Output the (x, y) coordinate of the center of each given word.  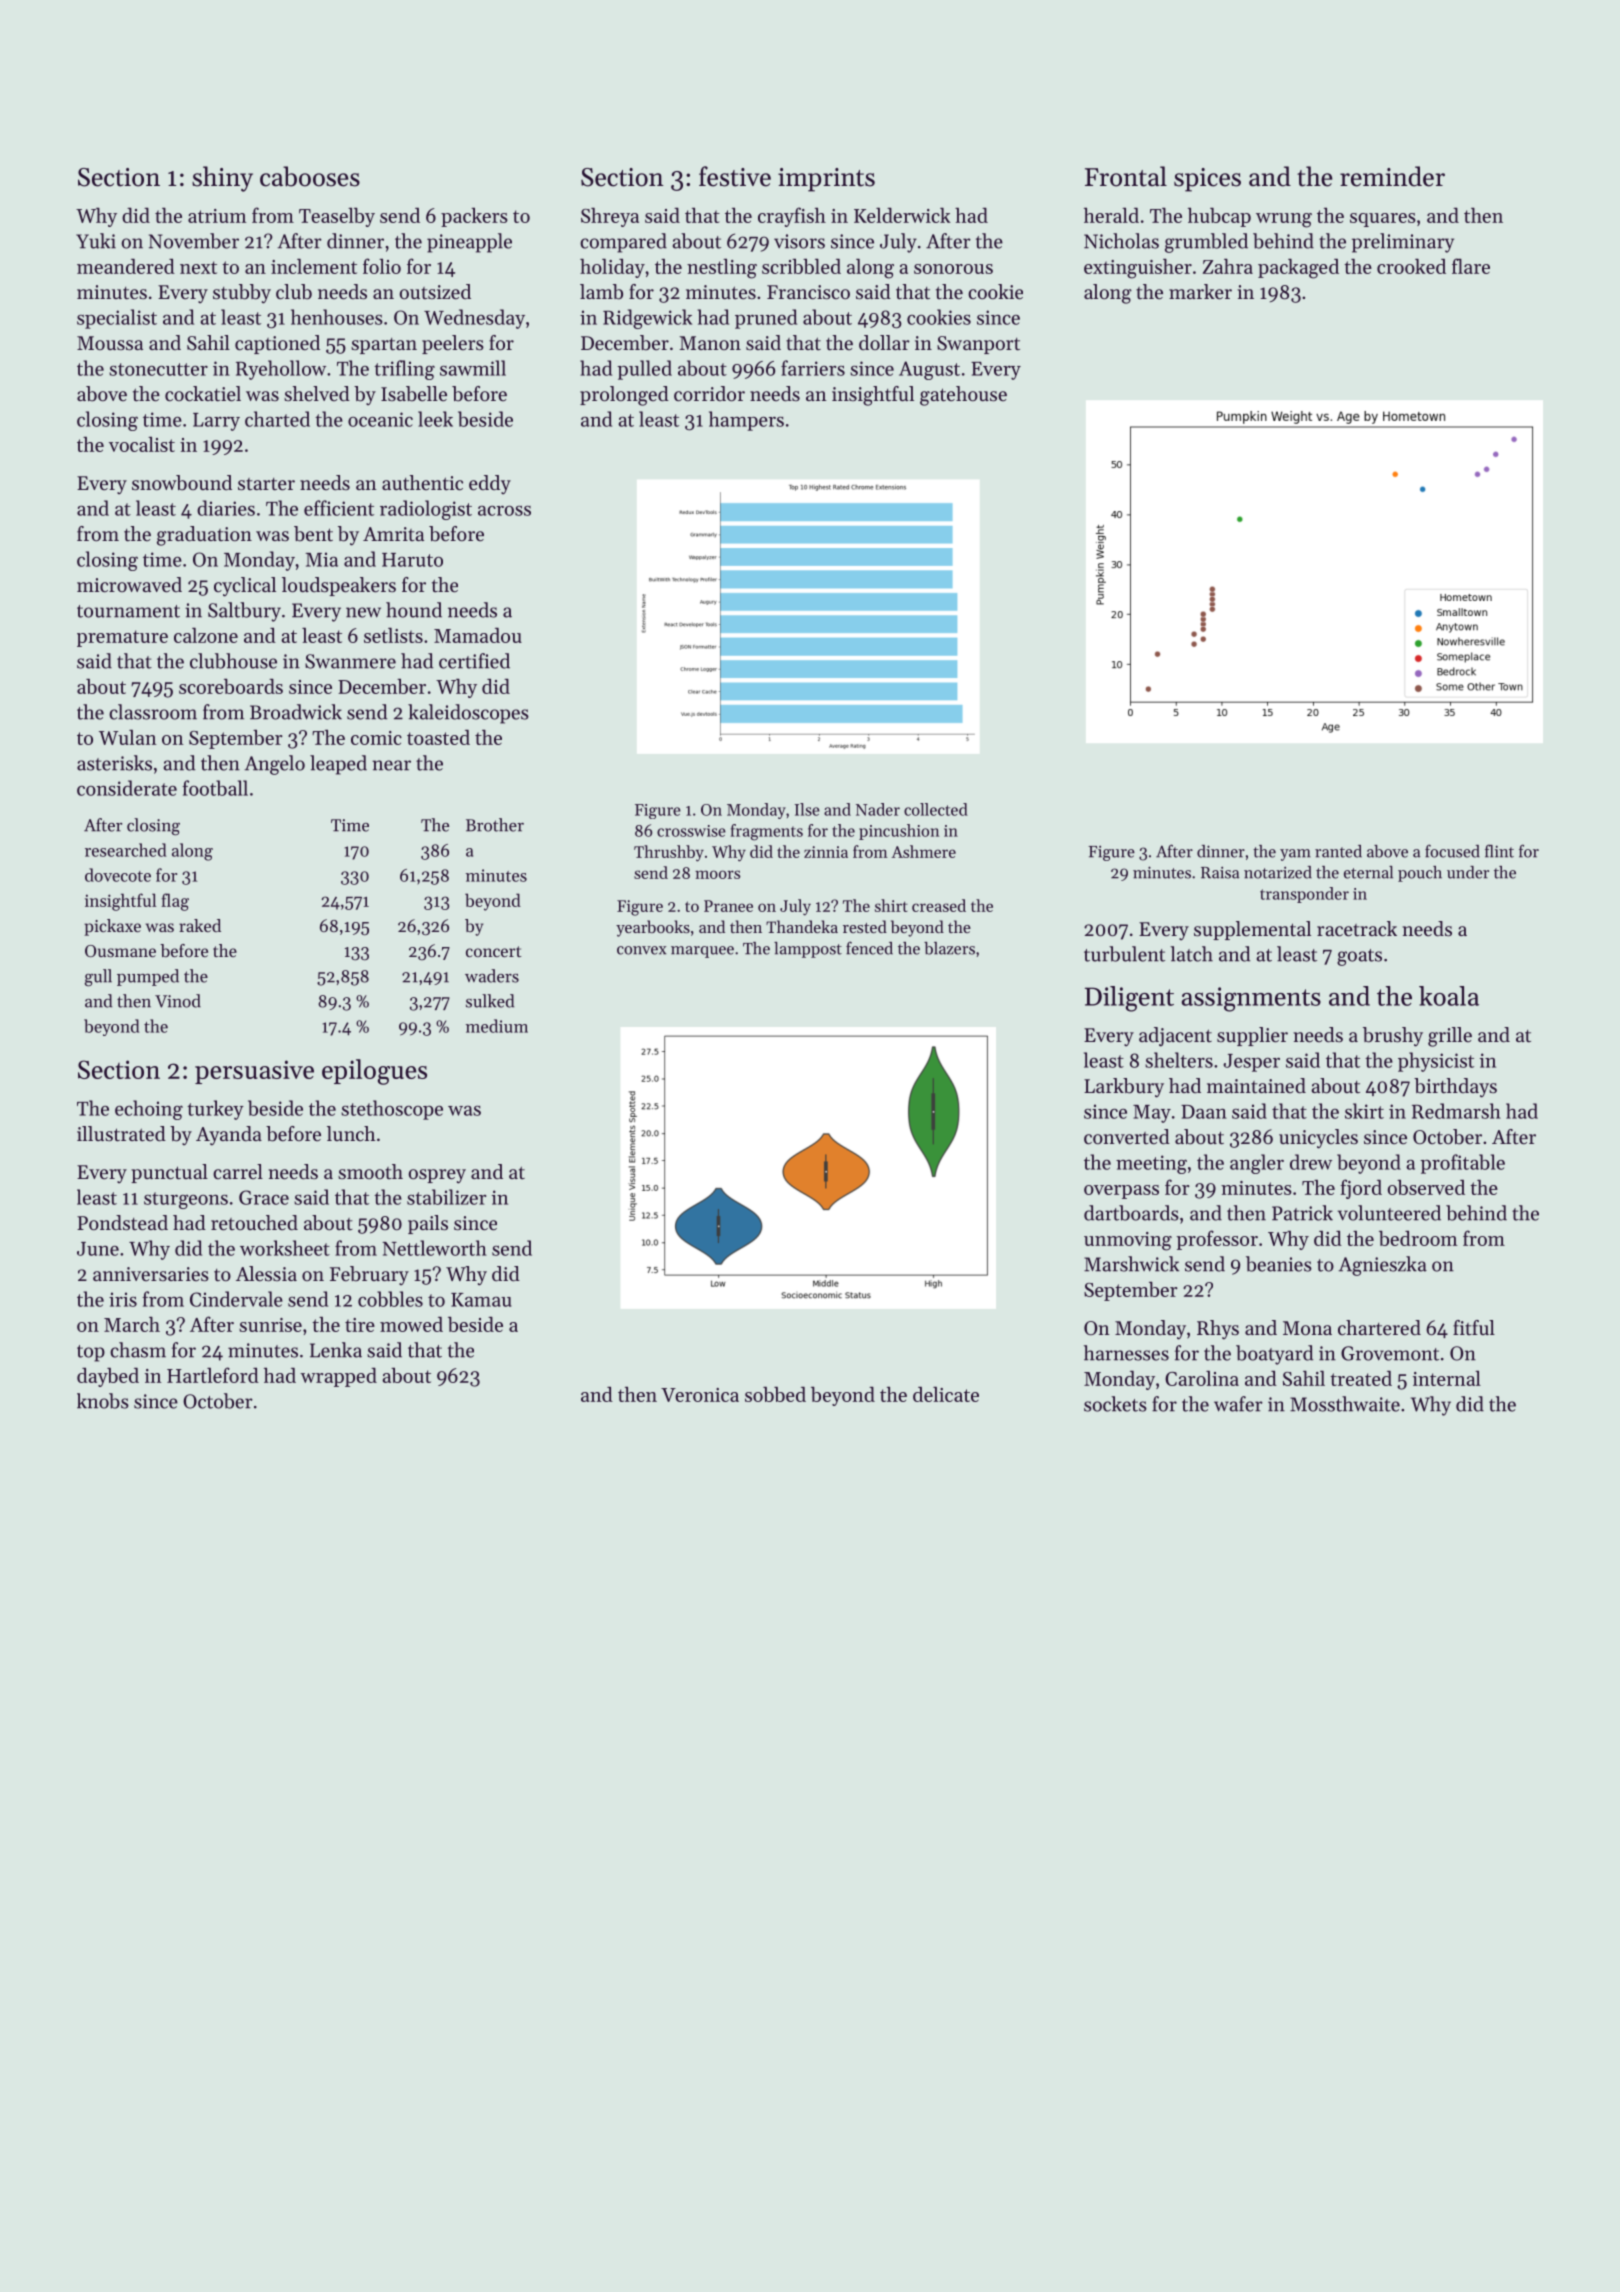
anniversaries (151, 1274)
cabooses (310, 176)
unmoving (1128, 1241)
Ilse (807, 809)
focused (1452, 851)
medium (497, 1026)
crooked (1411, 266)
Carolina (1202, 1378)
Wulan (128, 737)
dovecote (118, 875)
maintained (1256, 1085)
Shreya (610, 217)
